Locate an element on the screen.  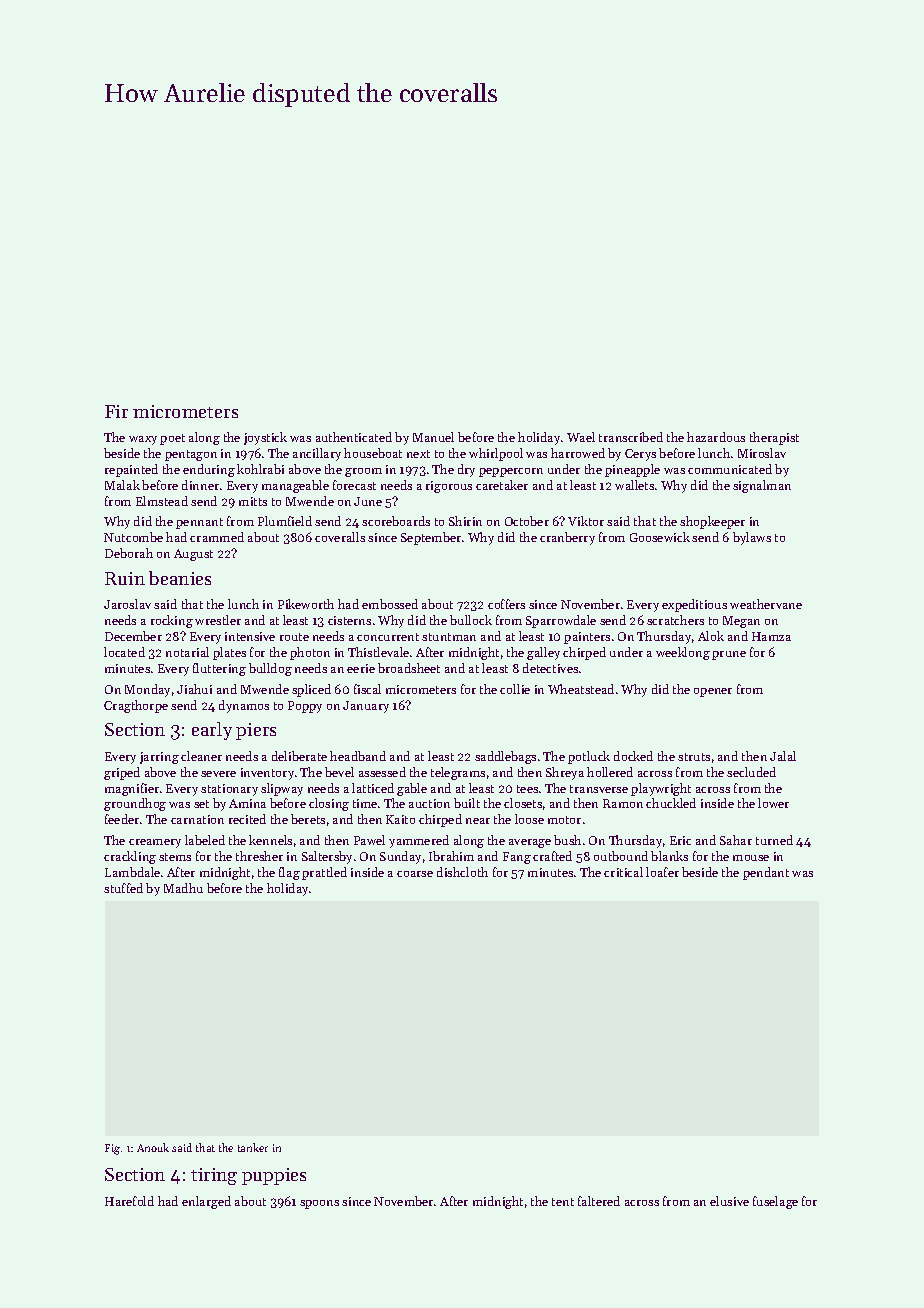
therapist is located at coordinates (774, 438).
